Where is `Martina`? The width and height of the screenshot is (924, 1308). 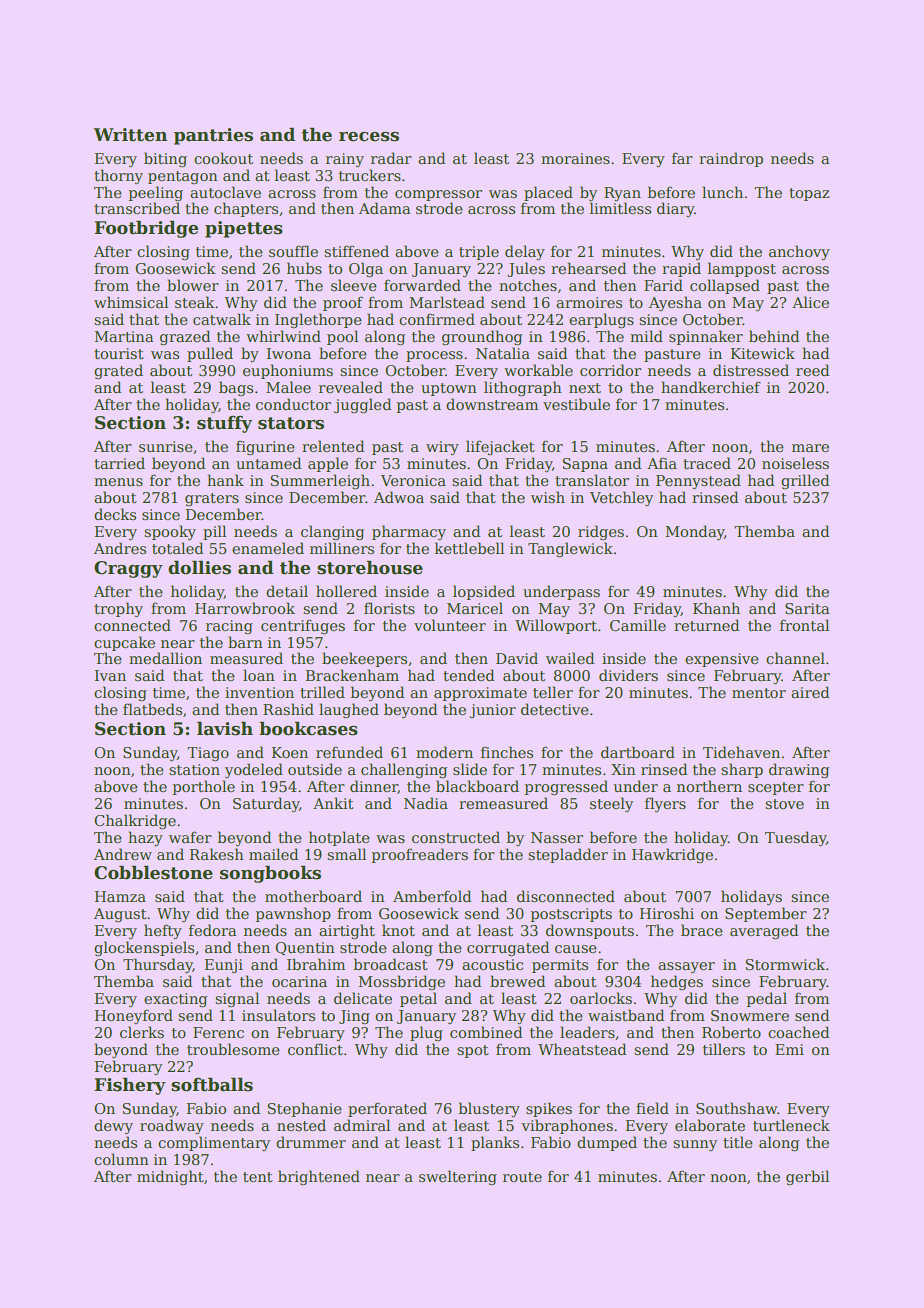
Martina is located at coordinates (124, 336).
